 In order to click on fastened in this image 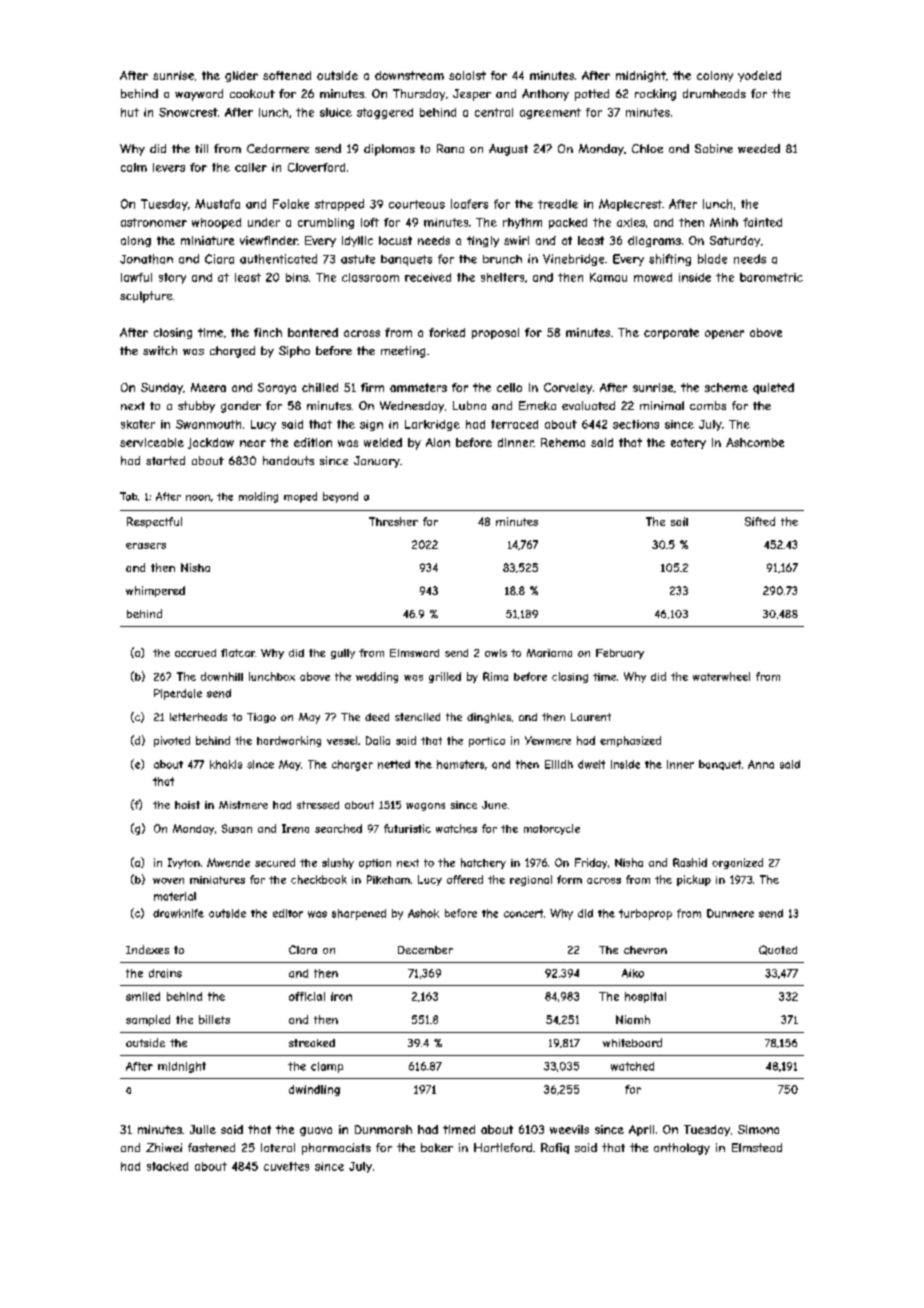, I will do `click(211, 1147)`.
